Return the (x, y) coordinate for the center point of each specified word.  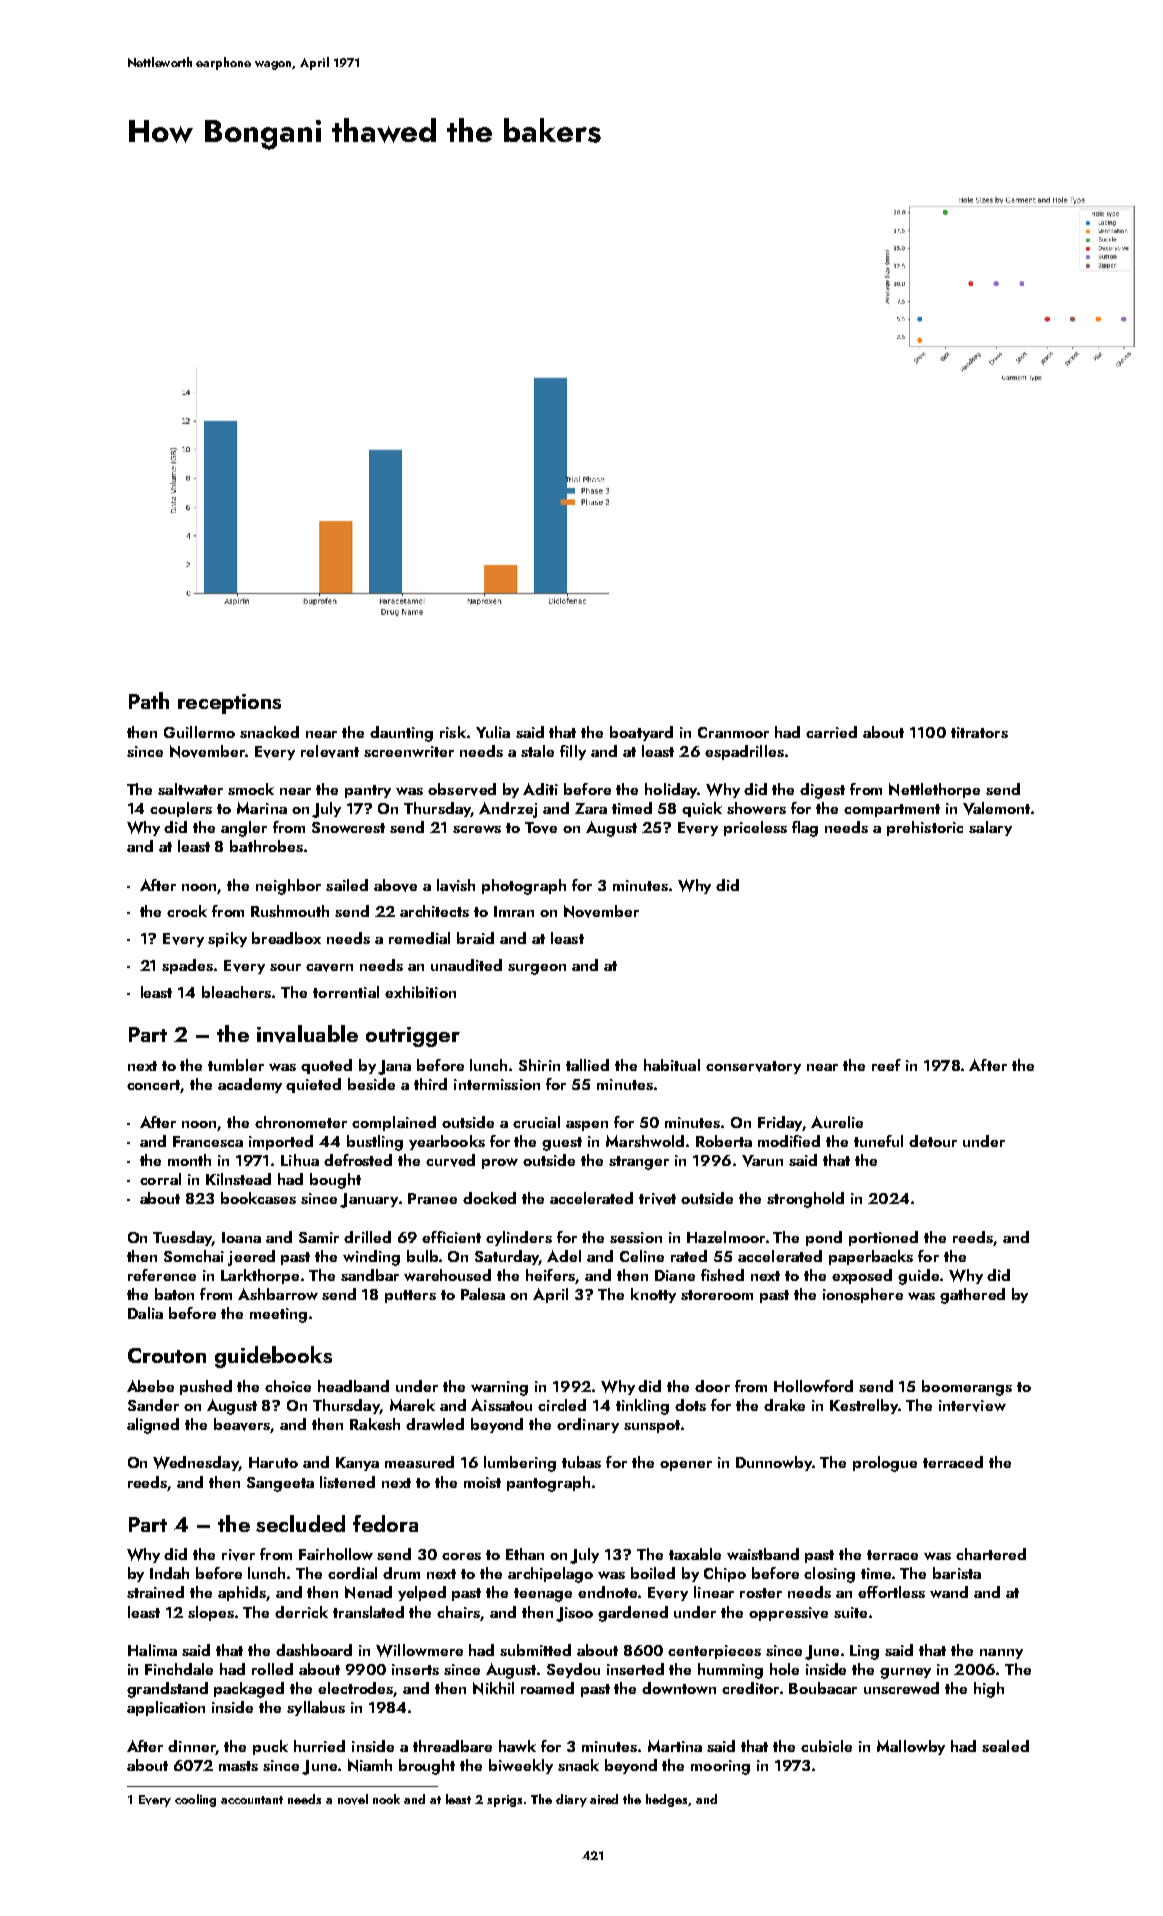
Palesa (483, 1294)
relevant (330, 751)
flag (805, 829)
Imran (514, 911)
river (238, 1555)
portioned (883, 1238)
